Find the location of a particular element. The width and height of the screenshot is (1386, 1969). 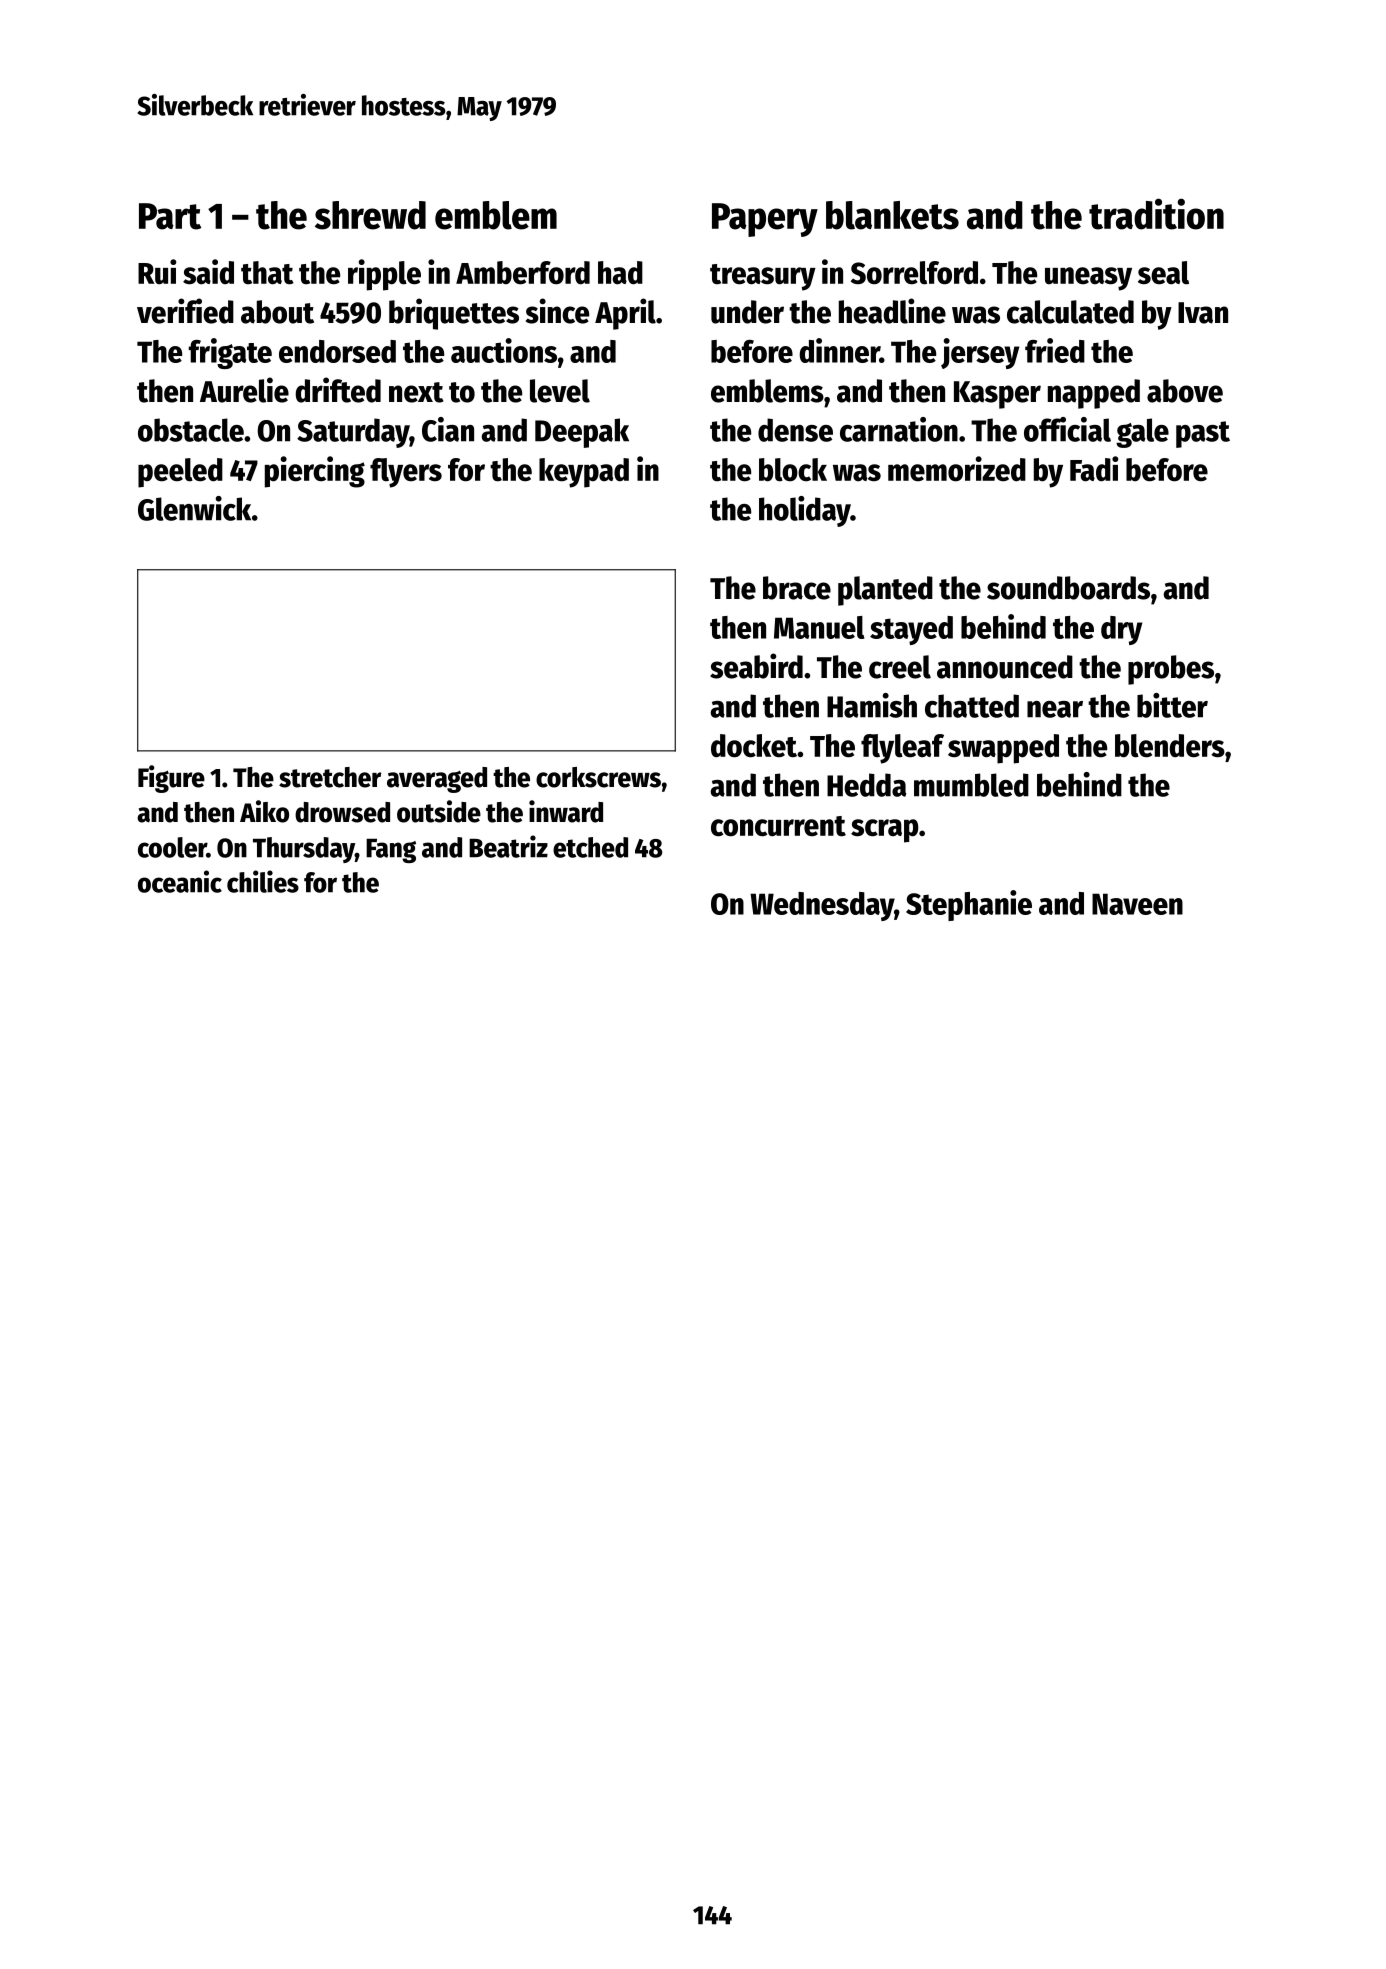

chilies is located at coordinates (263, 881).
